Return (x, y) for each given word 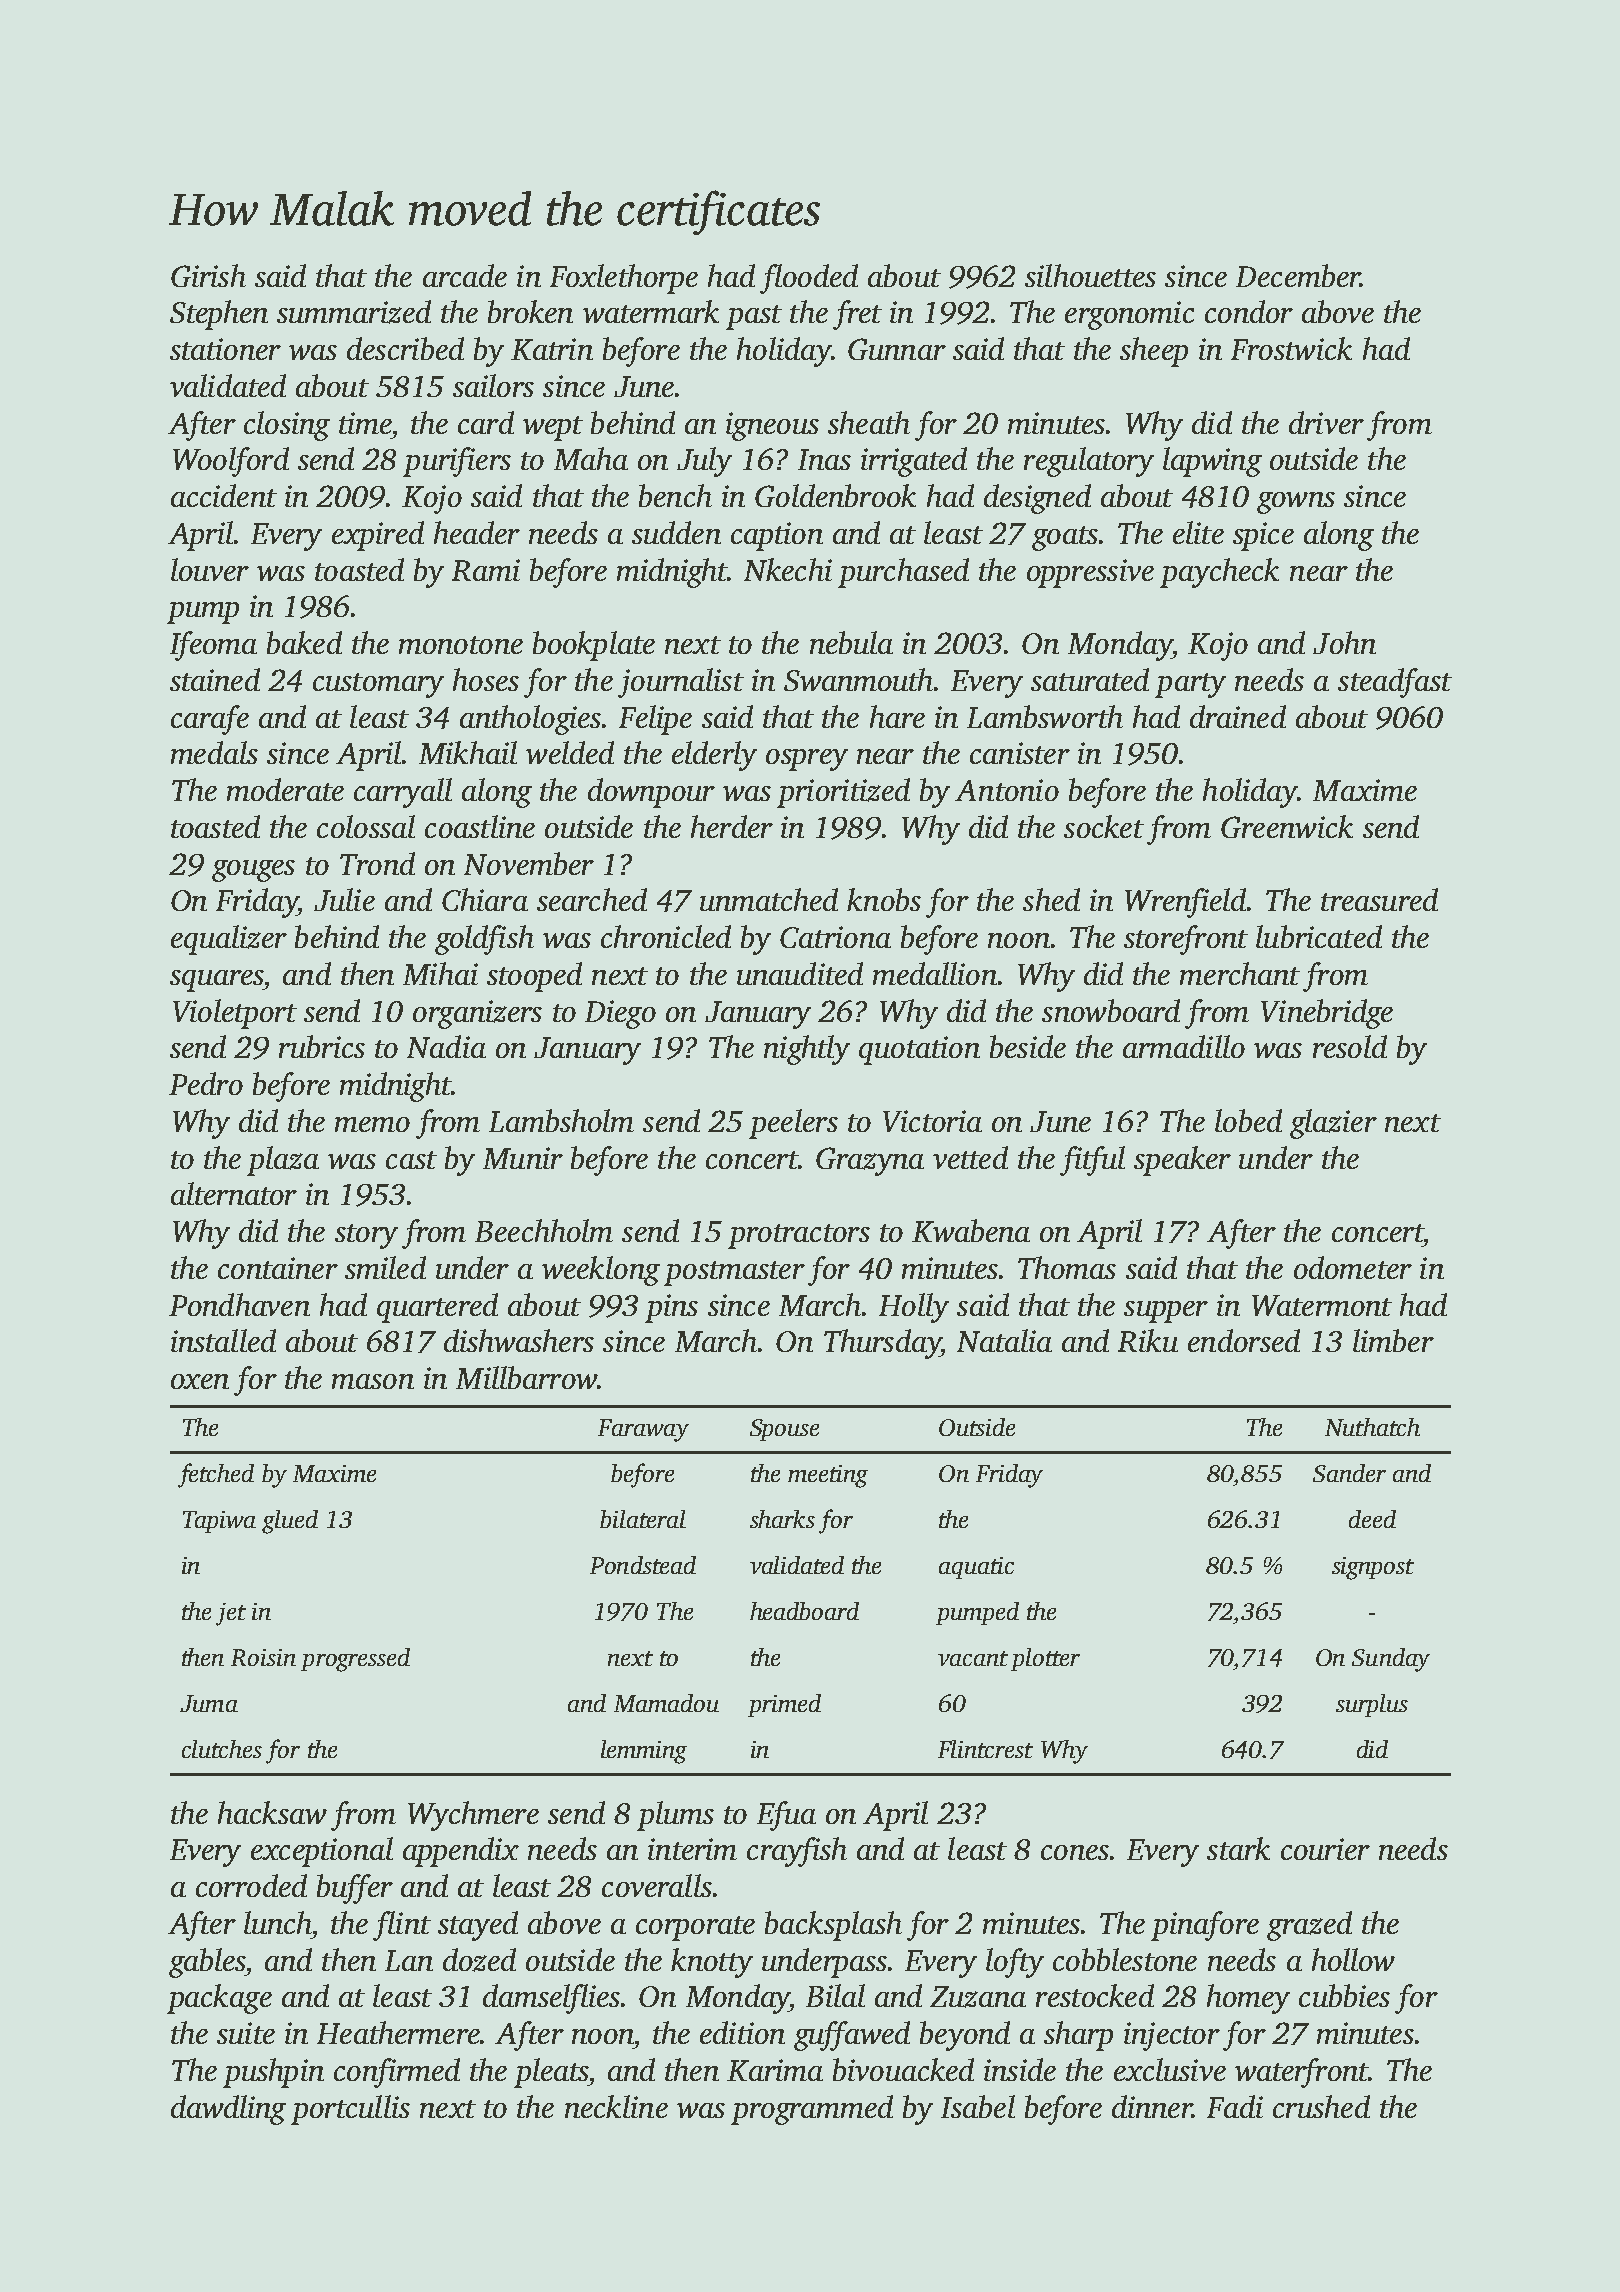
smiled (385, 1267)
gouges (253, 871)
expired (378, 536)
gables (207, 1963)
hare (897, 716)
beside (1028, 1046)
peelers (793, 1124)
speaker (1182, 1161)
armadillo (1184, 1046)
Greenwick (1287, 826)
